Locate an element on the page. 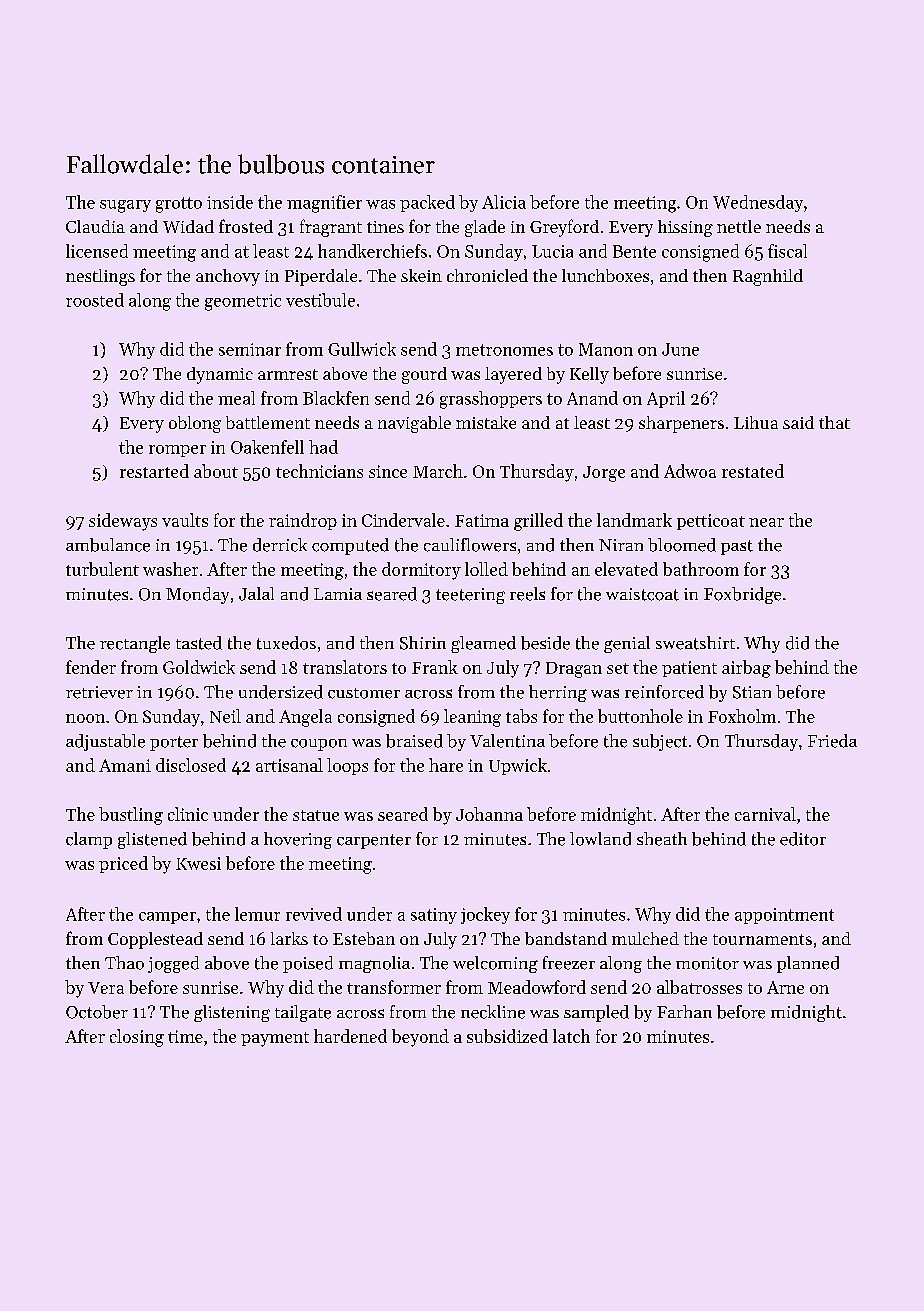  carnival is located at coordinates (765, 814).
